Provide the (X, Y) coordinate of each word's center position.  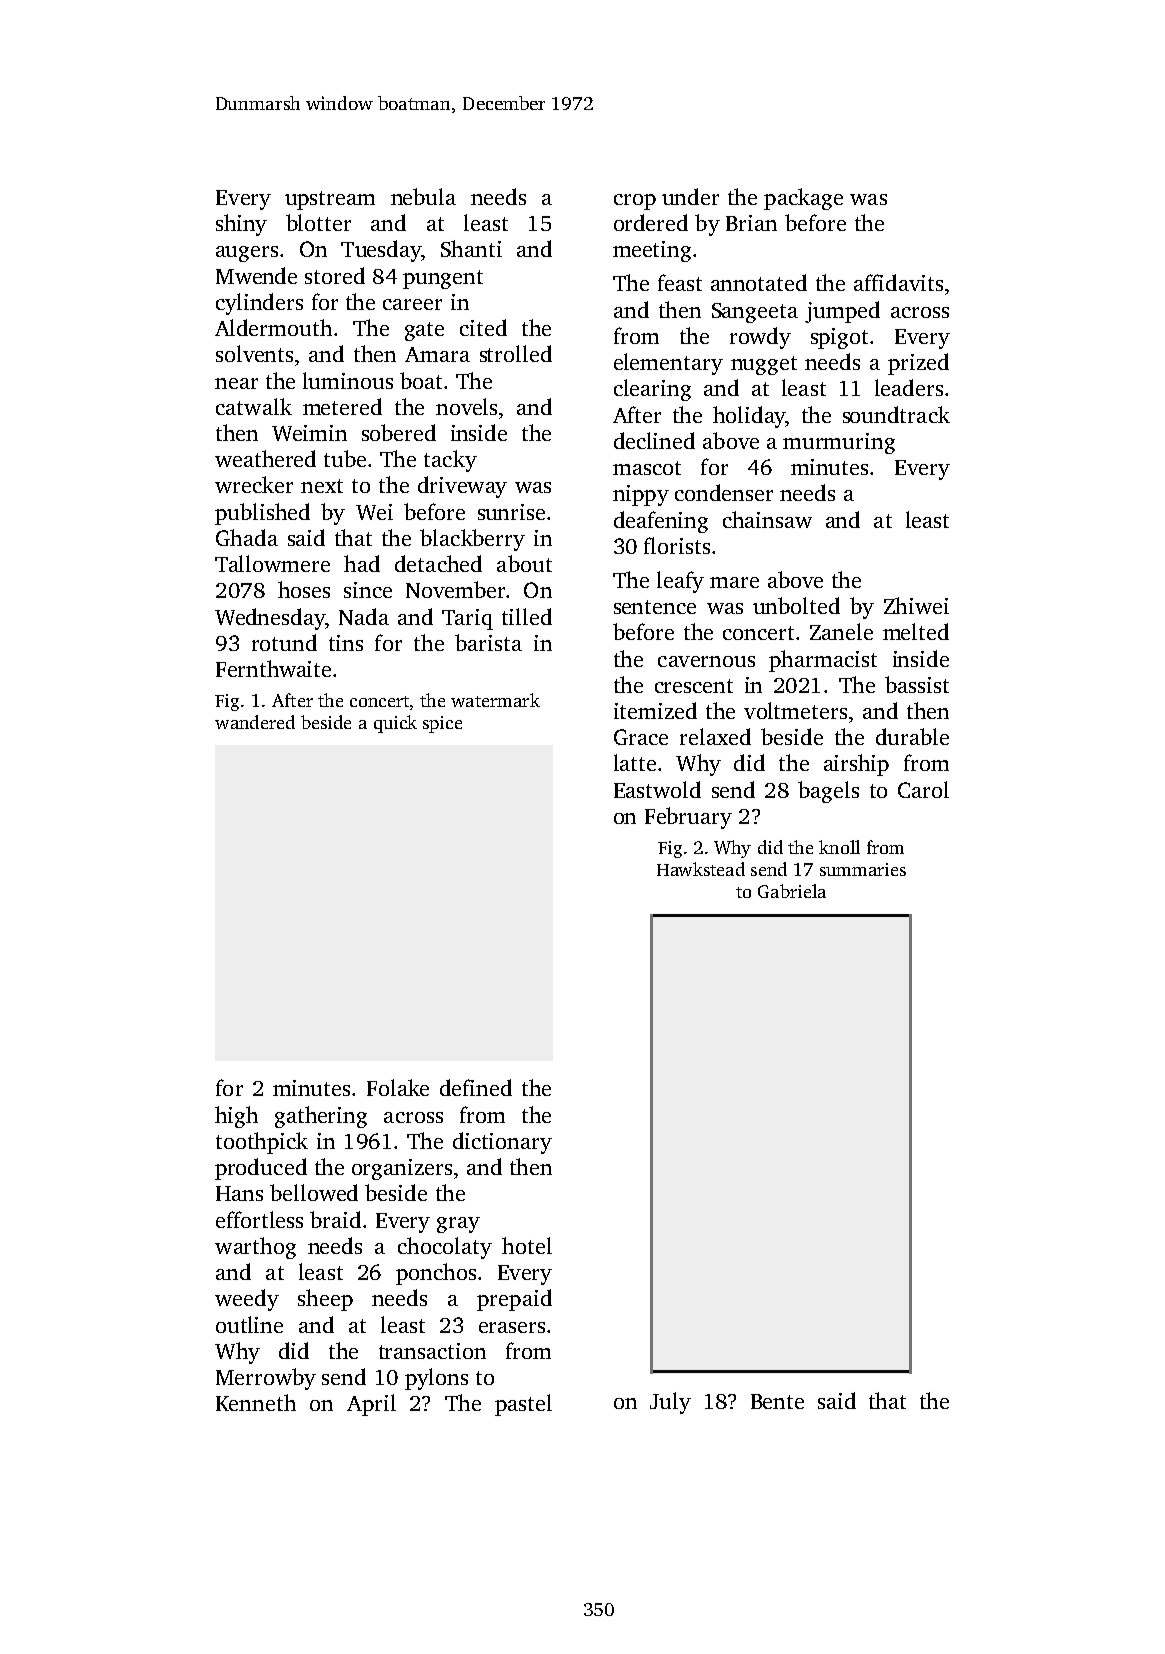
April (371, 1405)
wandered (255, 722)
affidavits (898, 282)
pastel (523, 1405)
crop (635, 202)
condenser (724, 492)
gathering (321, 1117)
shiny (241, 225)
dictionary (502, 1143)
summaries (863, 869)
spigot (839, 338)
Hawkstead (701, 869)
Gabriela (792, 891)
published (262, 514)
